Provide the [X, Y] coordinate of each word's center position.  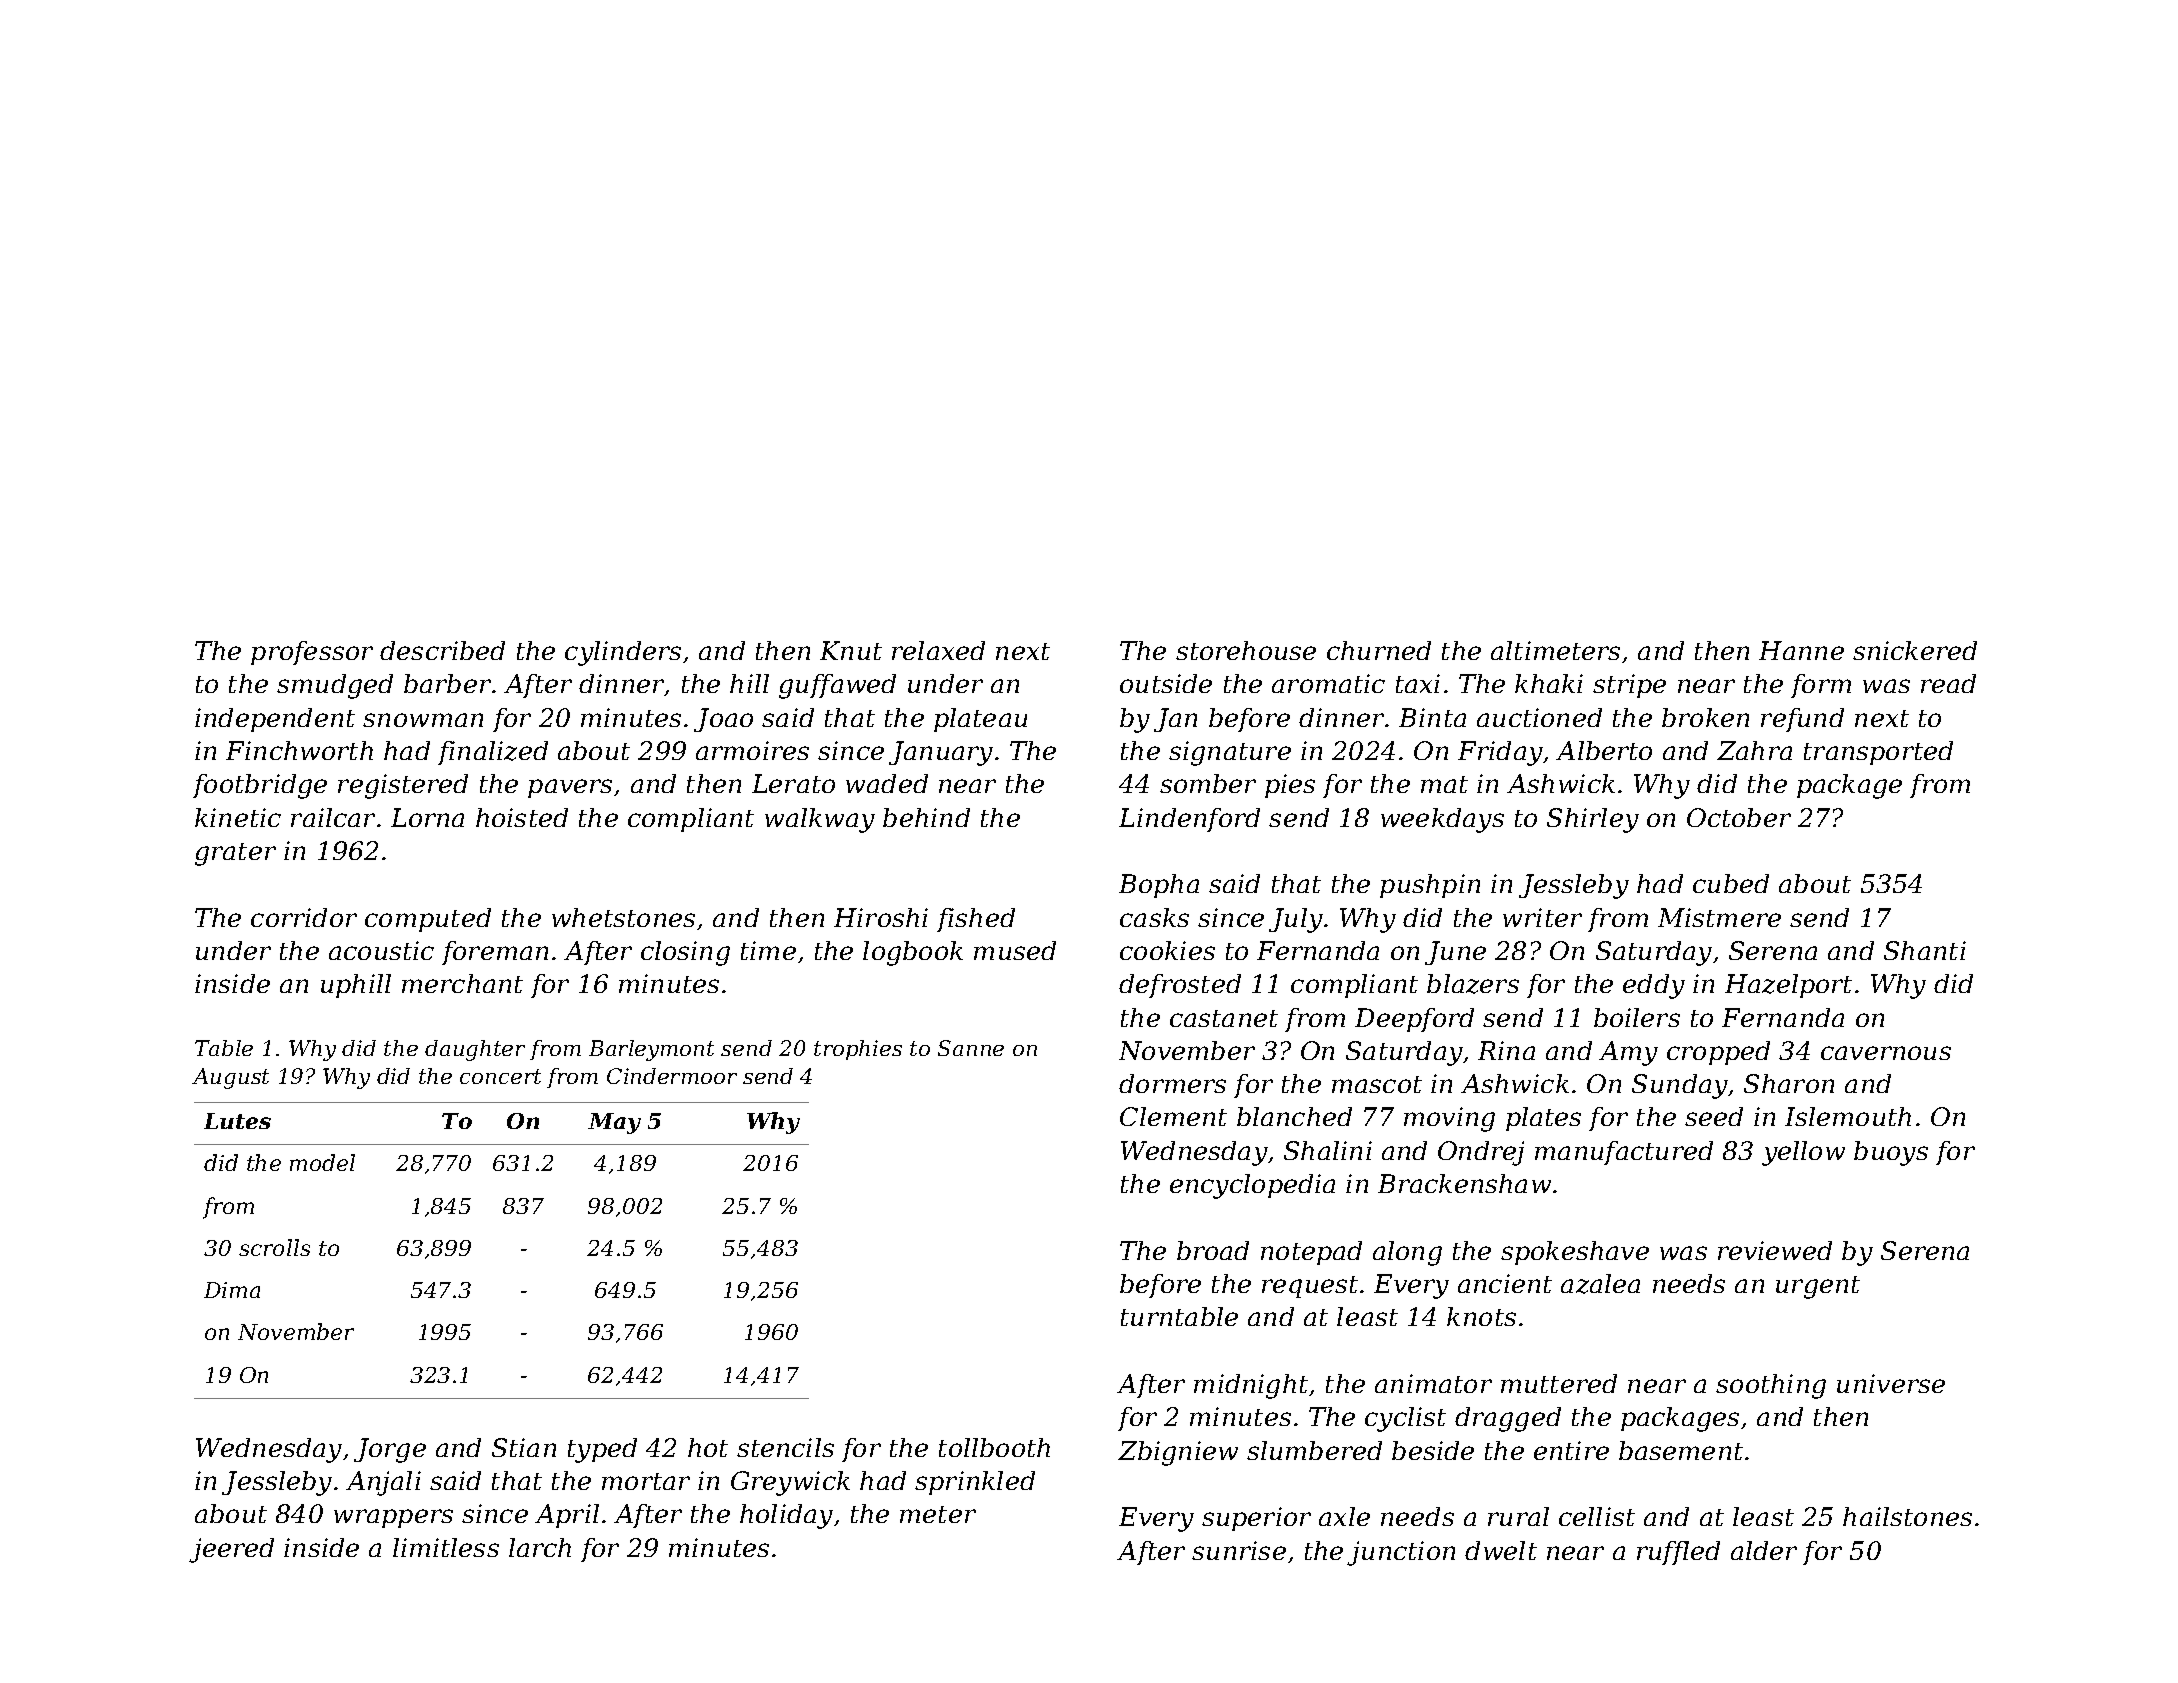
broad [1213, 1250]
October [1739, 817]
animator [1433, 1383]
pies [1290, 786]
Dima [232, 1290]
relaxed [938, 650]
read [1948, 683]
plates [1543, 1119]
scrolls [274, 1247]
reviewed [1775, 1250]
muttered [1559, 1383]
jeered [231, 1550]
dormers [1172, 1083]
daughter [475, 1050]
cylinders [623, 653]
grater [235, 854]
